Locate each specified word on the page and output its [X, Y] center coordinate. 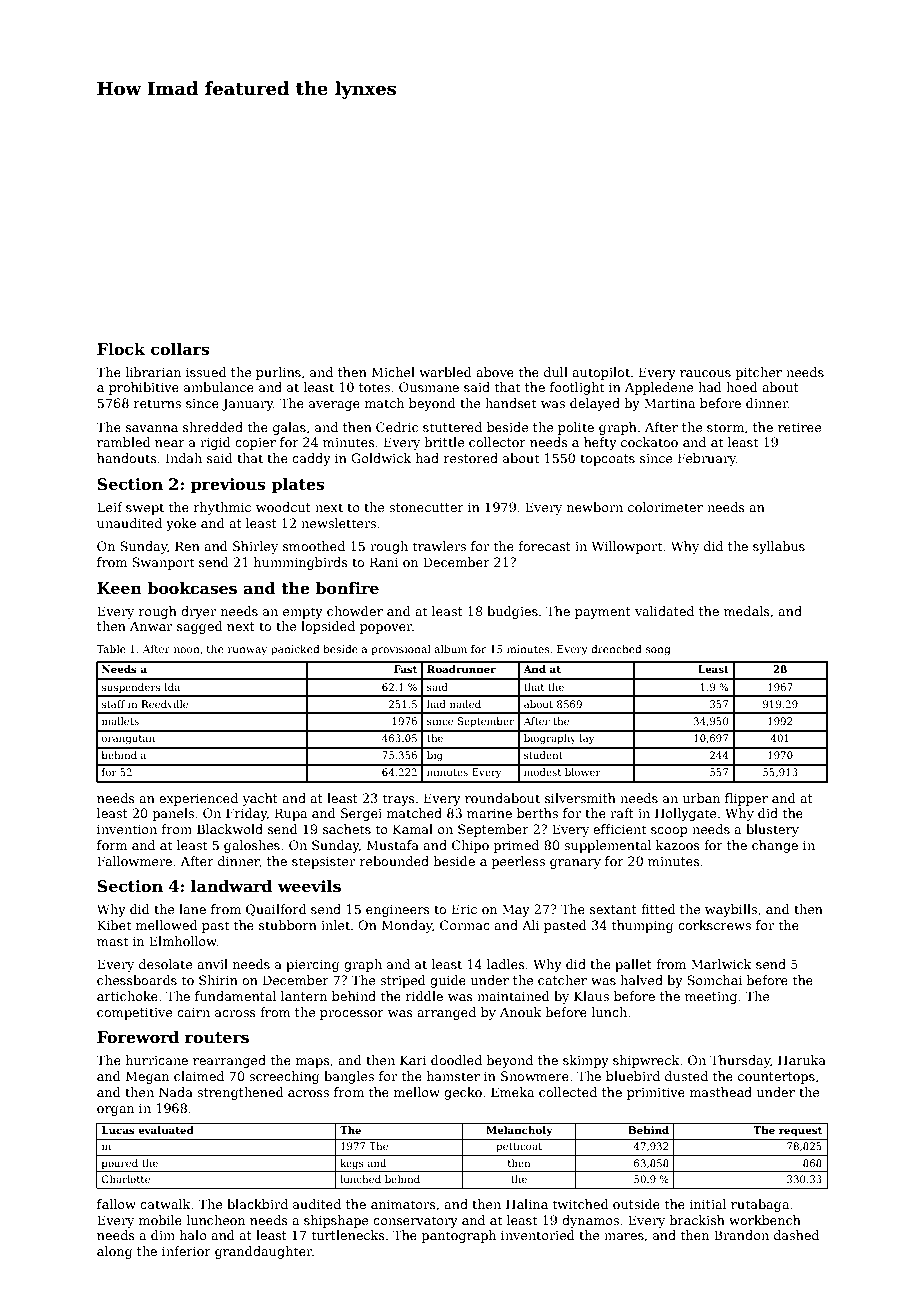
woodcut [283, 507]
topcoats [607, 460]
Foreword [138, 1037]
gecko [463, 1093]
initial [708, 1204]
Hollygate [686, 814]
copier [255, 444]
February [707, 459]
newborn [595, 507]
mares [624, 1236]
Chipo [470, 846]
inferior [186, 1251]
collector [497, 442]
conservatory [415, 1222]
